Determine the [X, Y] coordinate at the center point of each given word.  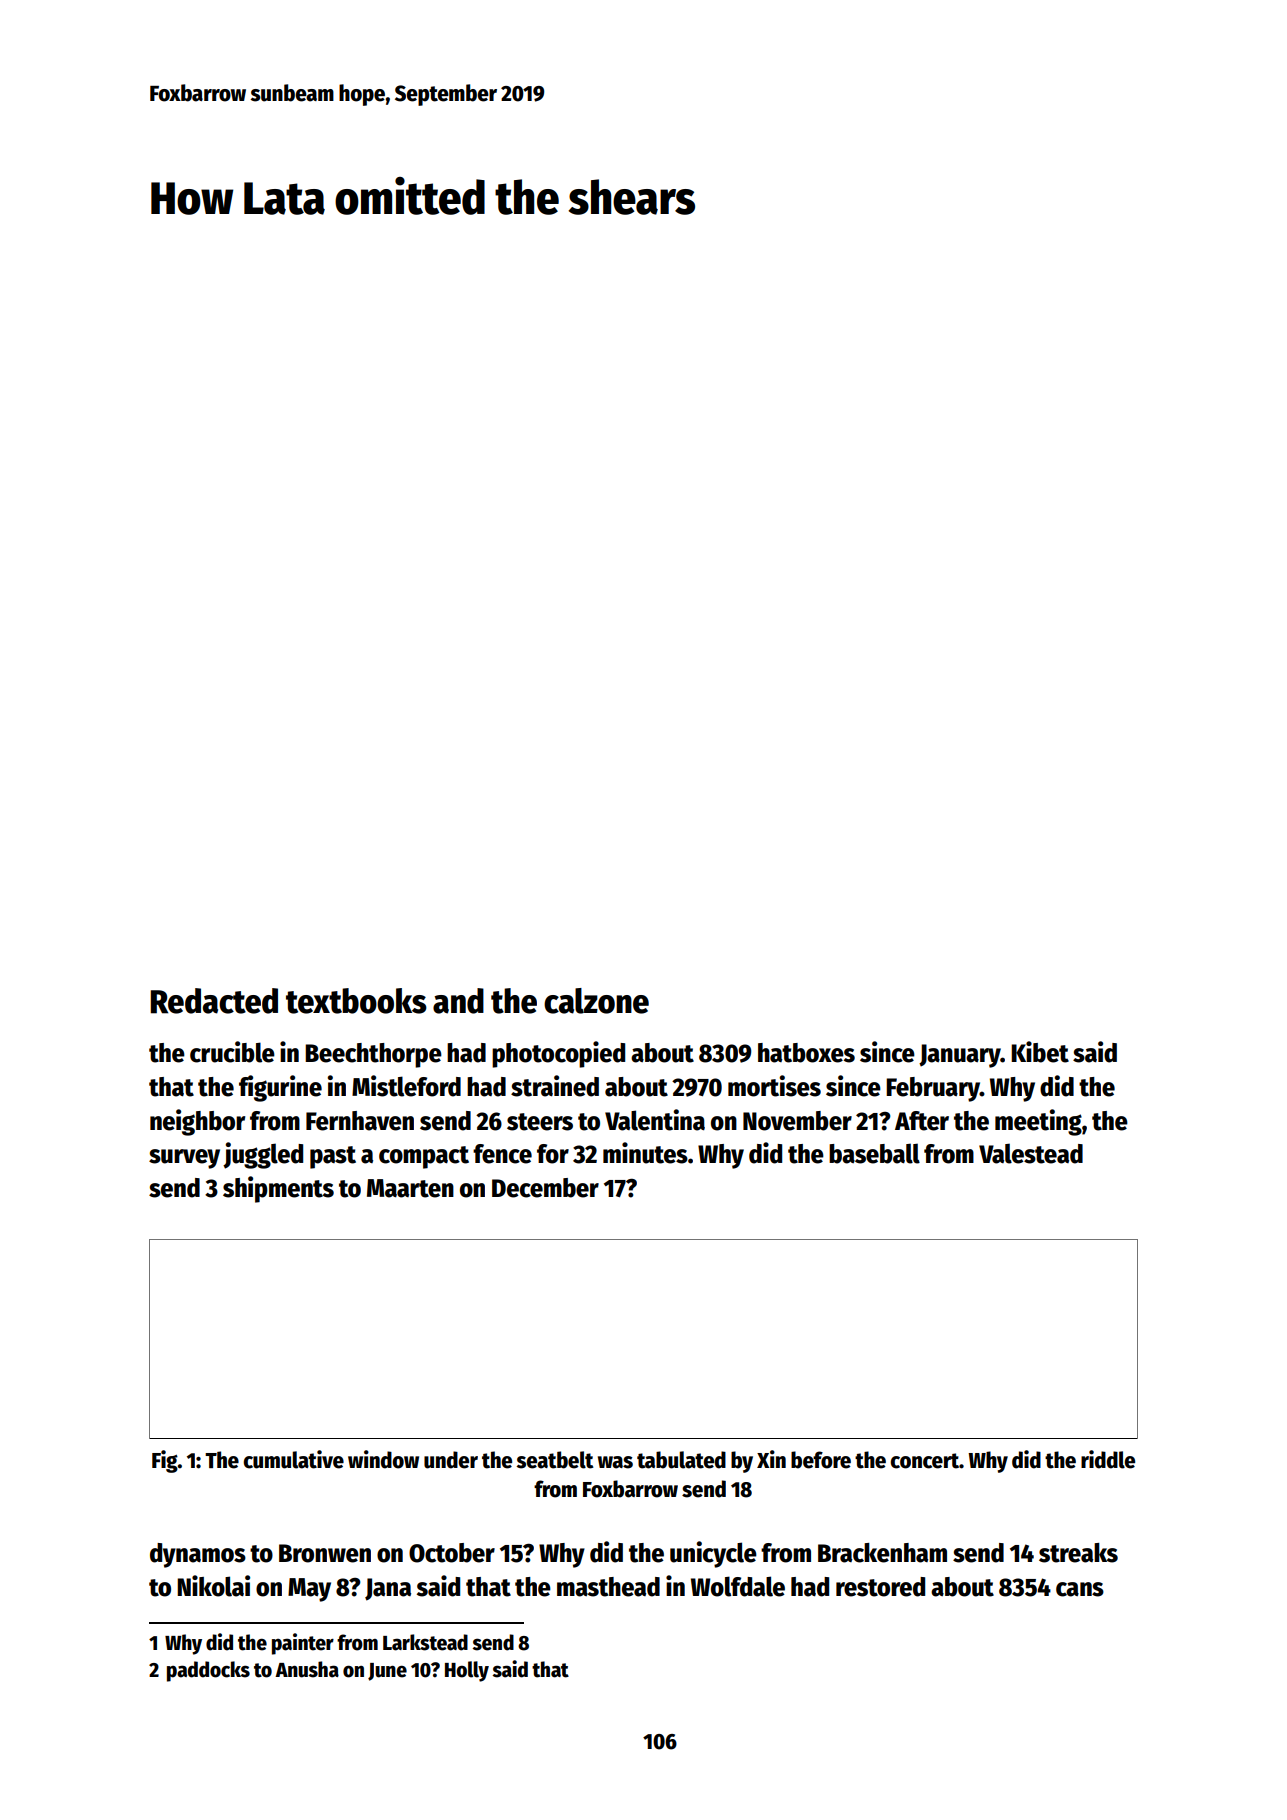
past [333, 1157]
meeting [1038, 1122]
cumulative [293, 1459]
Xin [771, 1459]
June [387, 1672]
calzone [596, 1001]
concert [925, 1461]
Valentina [655, 1120]
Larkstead [425, 1642]
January [960, 1056]
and [458, 1001]
